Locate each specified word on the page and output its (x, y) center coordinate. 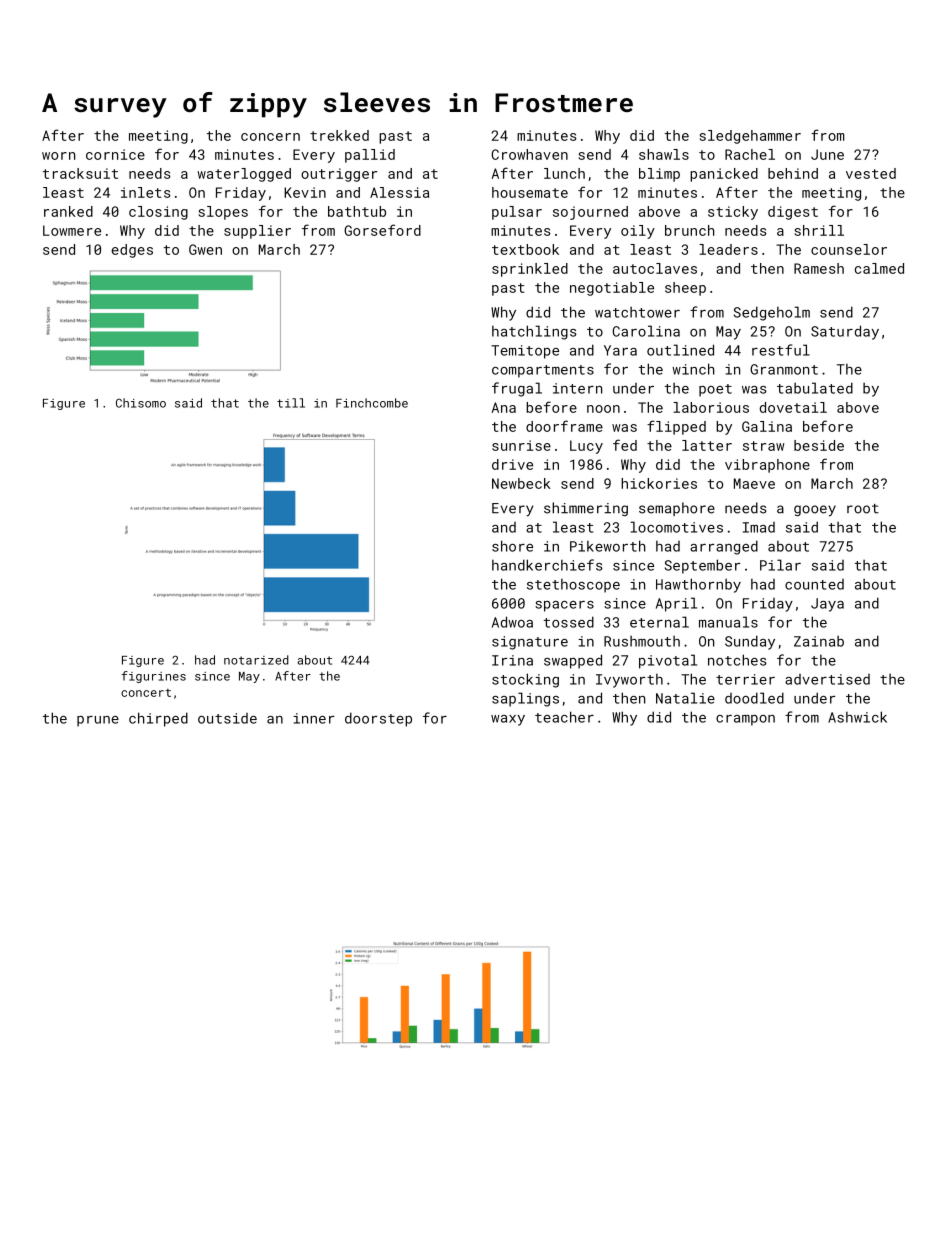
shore (512, 546)
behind (793, 173)
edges (132, 251)
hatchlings (534, 332)
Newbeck (521, 483)
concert (146, 693)
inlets (146, 192)
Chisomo (141, 403)
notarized (256, 660)
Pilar (780, 565)
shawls (664, 154)
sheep (685, 289)
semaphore (677, 509)
